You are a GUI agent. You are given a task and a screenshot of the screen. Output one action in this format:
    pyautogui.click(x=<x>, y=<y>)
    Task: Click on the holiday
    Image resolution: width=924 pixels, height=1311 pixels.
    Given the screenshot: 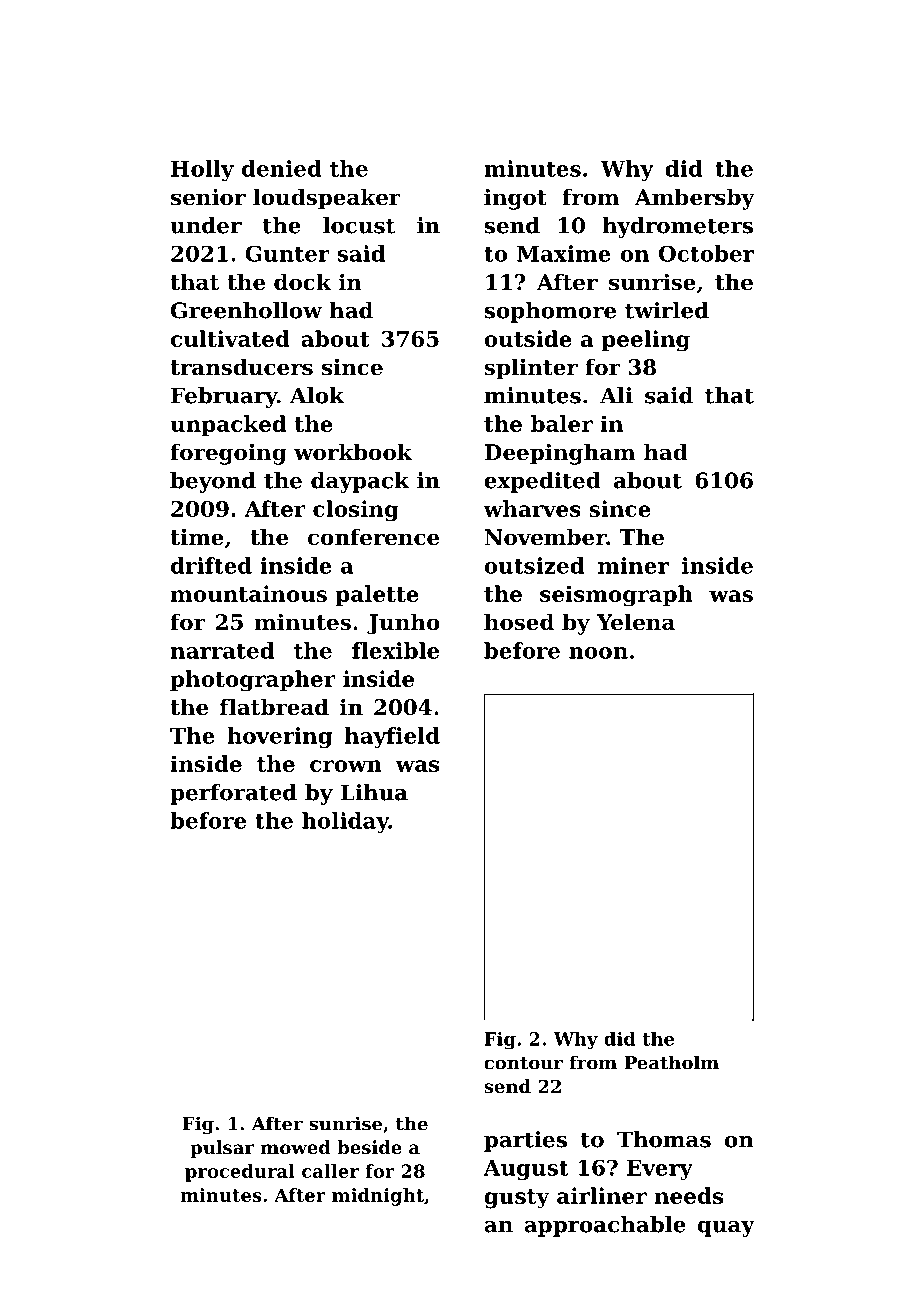 What is the action you would take?
    pyautogui.click(x=345, y=822)
